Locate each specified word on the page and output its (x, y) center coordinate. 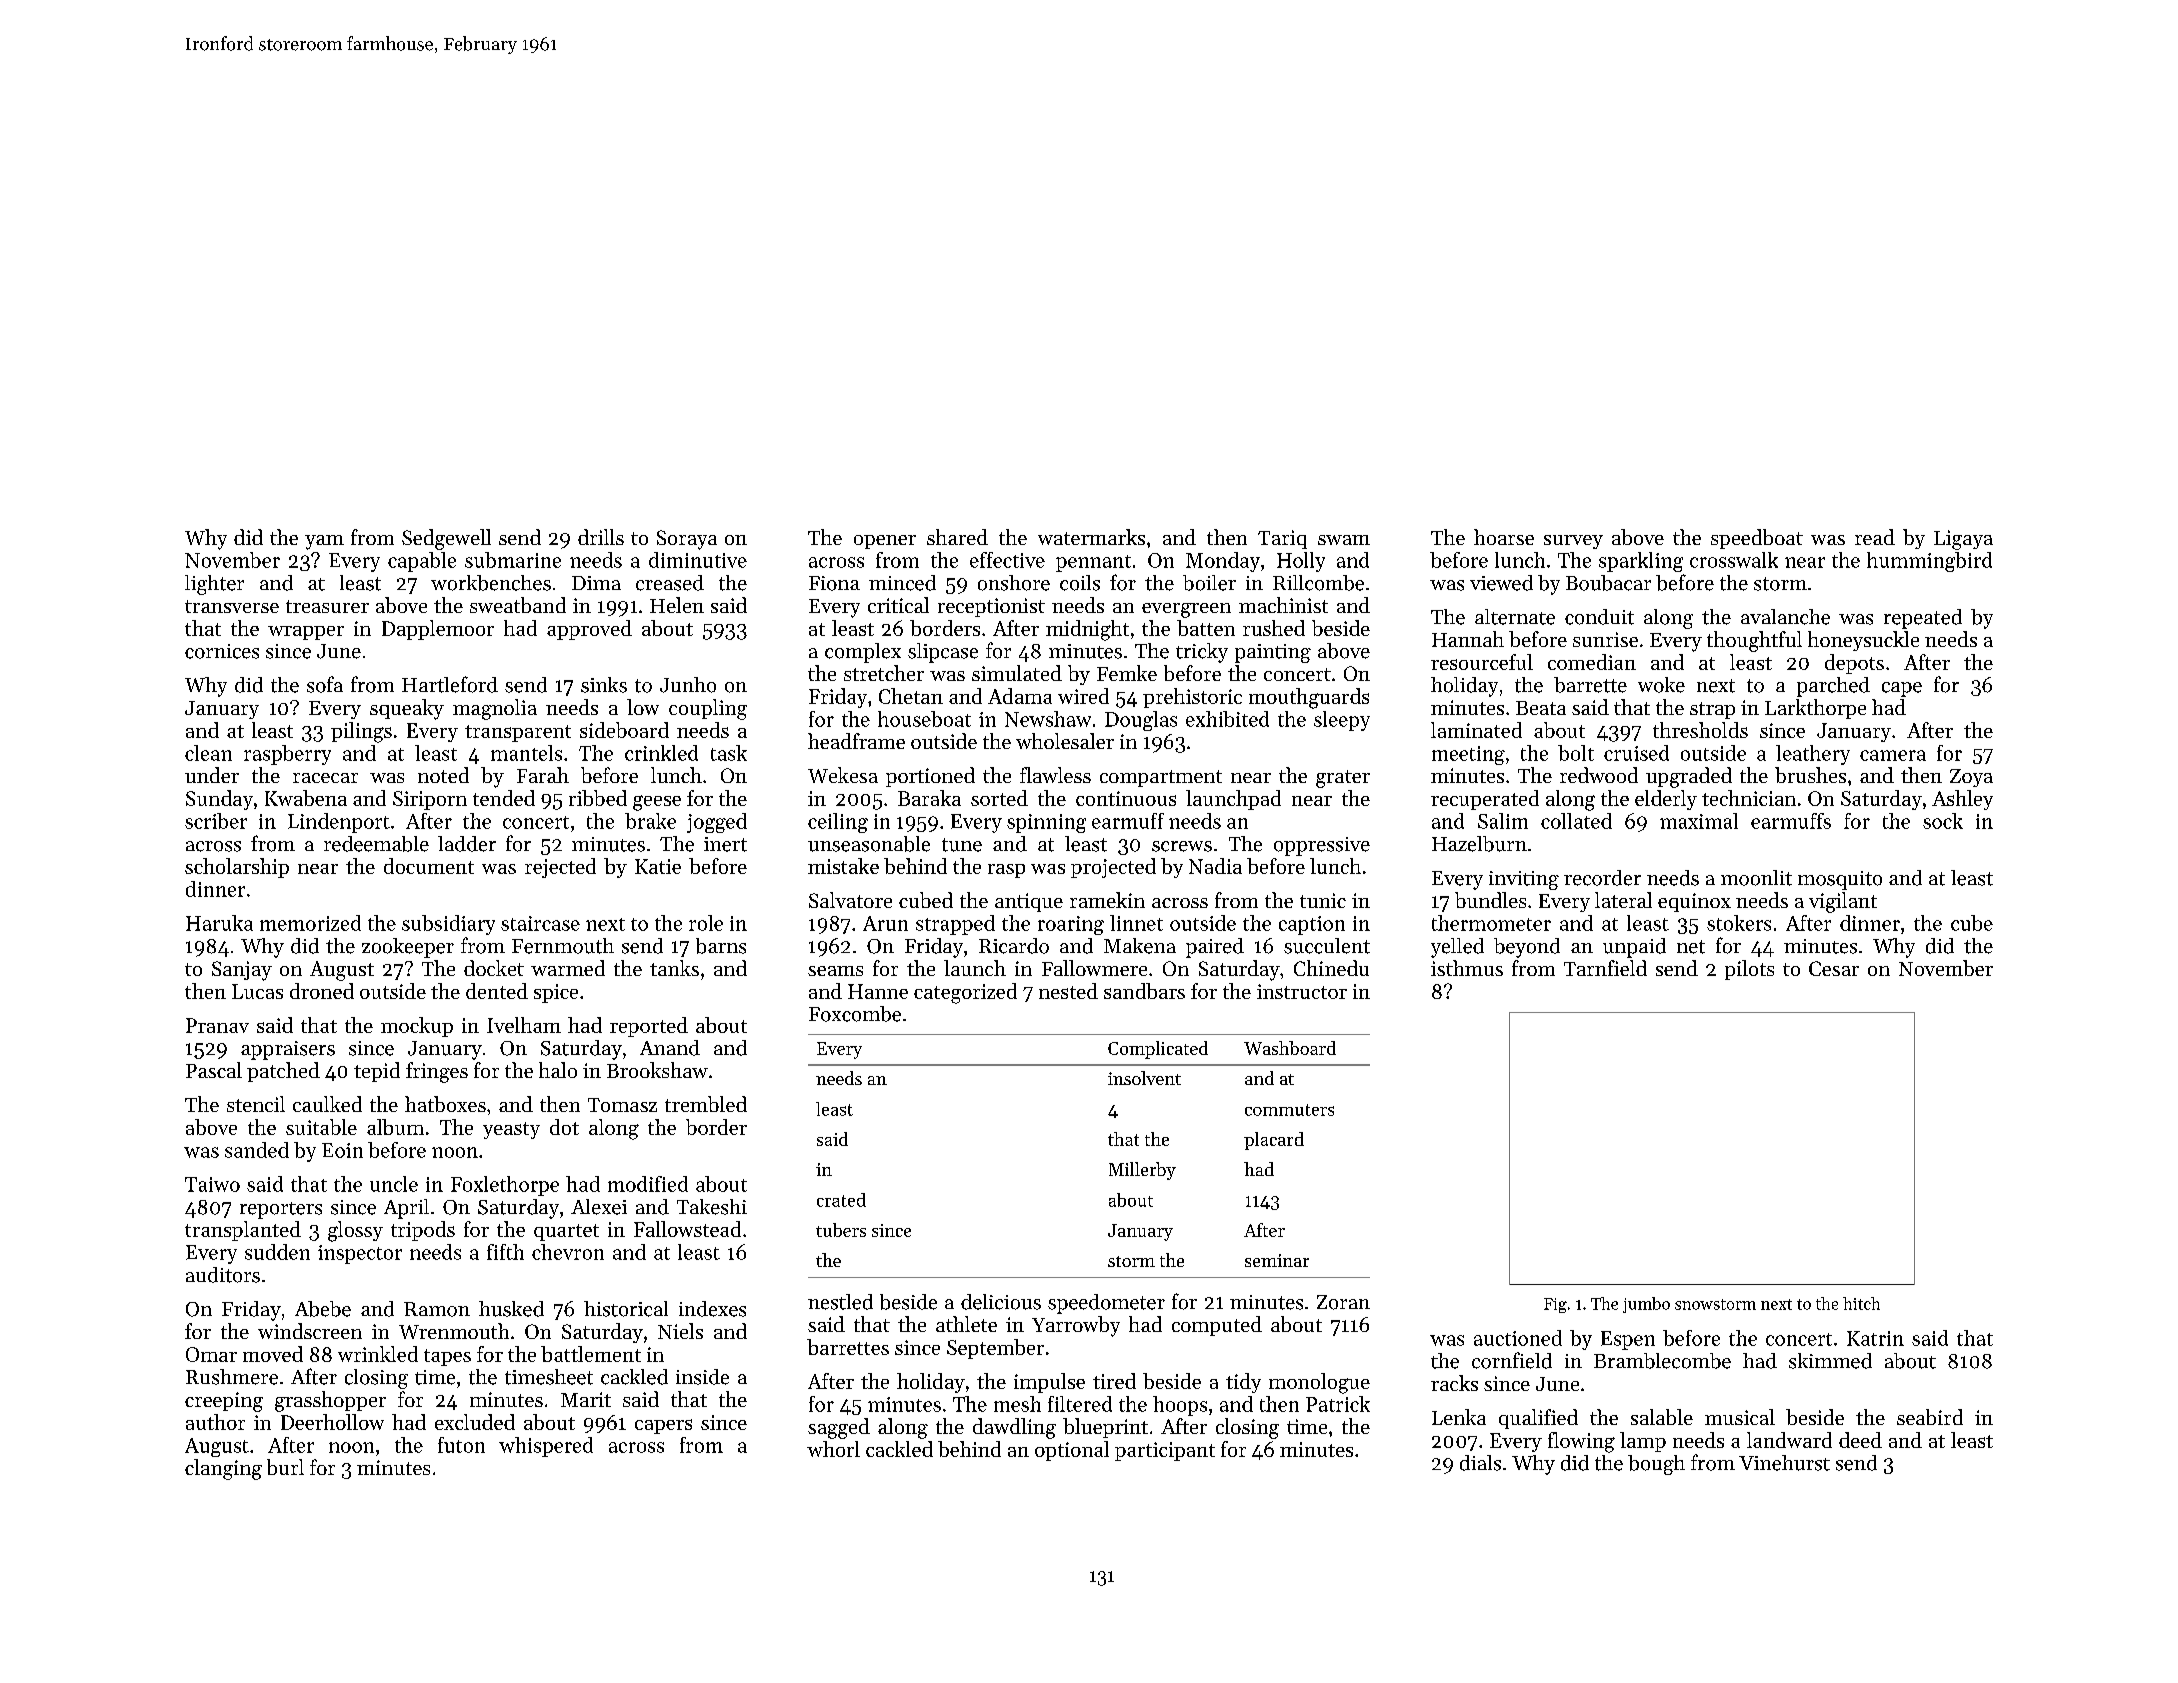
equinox (1694, 902)
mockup (417, 1027)
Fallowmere (1094, 968)
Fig (1555, 1305)
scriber (216, 821)
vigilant (1843, 902)
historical (626, 1309)
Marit (586, 1399)
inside (702, 1377)
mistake (843, 866)
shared (957, 537)
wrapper (306, 633)
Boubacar (1608, 583)
